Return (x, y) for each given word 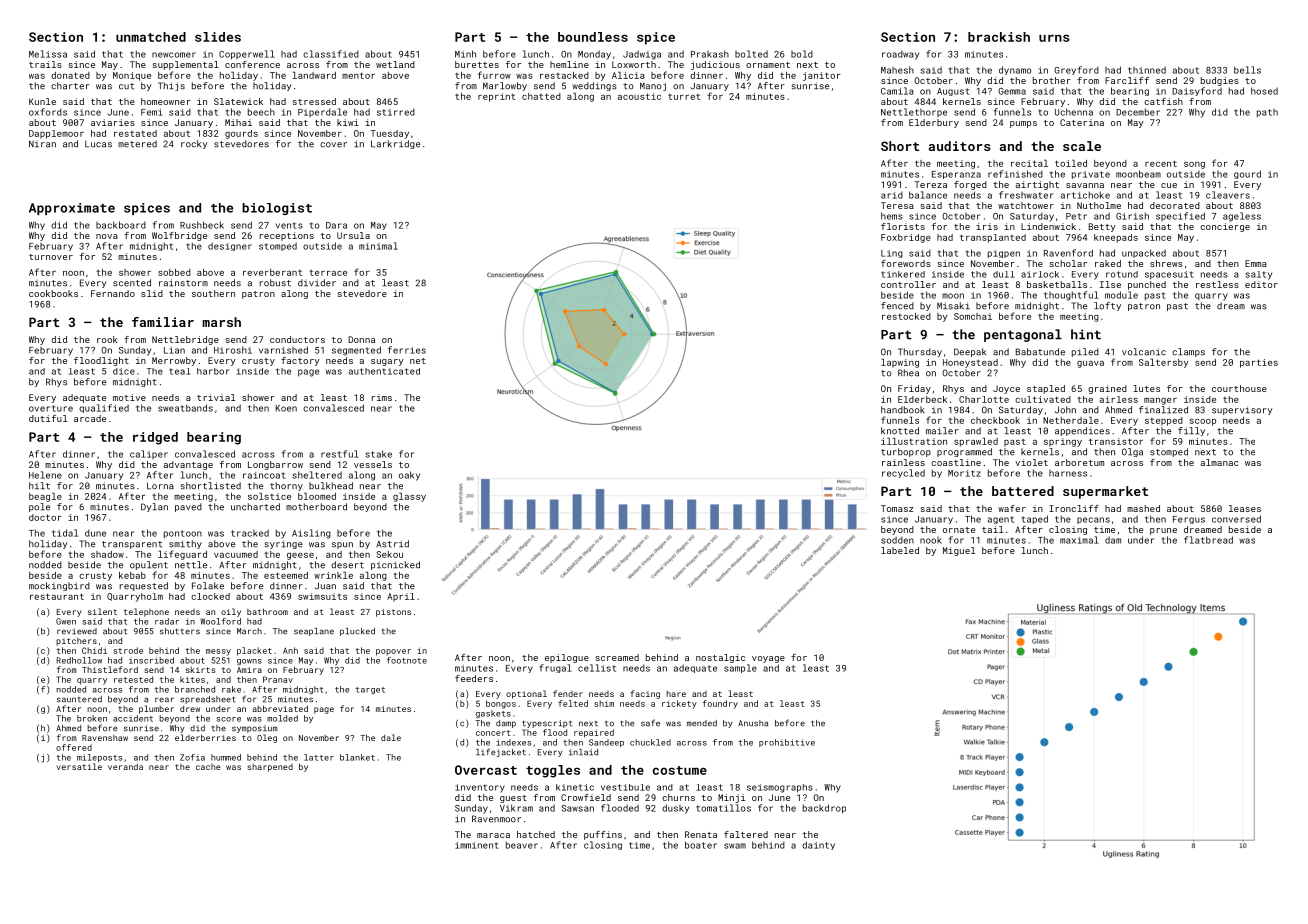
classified (331, 54)
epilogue (567, 658)
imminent (477, 845)
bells (1247, 70)
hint (1086, 334)
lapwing (900, 363)
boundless (593, 37)
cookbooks (53, 293)
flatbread (1208, 540)
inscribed (151, 660)
